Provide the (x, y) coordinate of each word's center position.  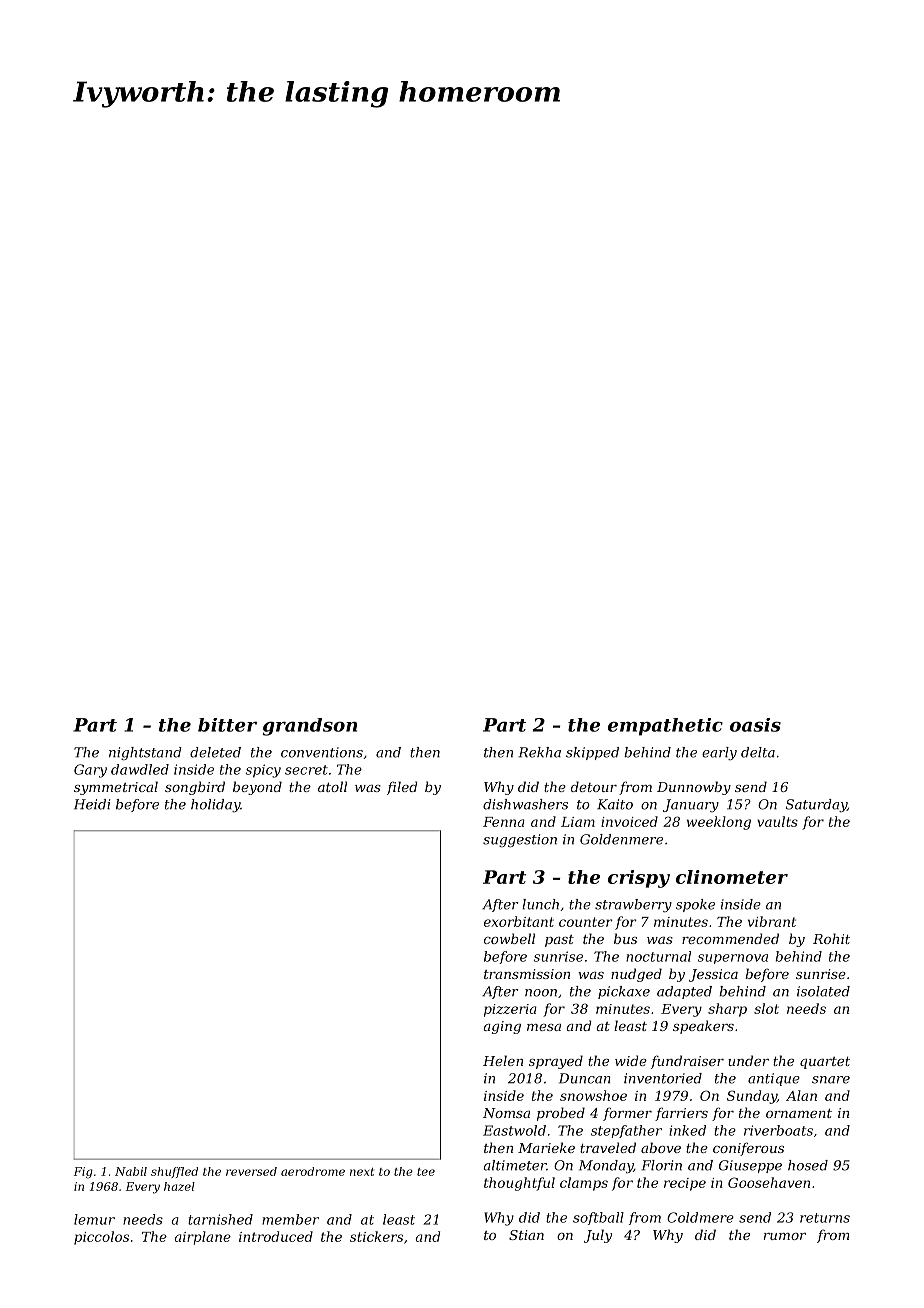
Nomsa (506, 1113)
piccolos (101, 1238)
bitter (227, 725)
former (627, 1114)
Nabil (131, 1171)
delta (758, 752)
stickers (376, 1236)
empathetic (665, 727)
